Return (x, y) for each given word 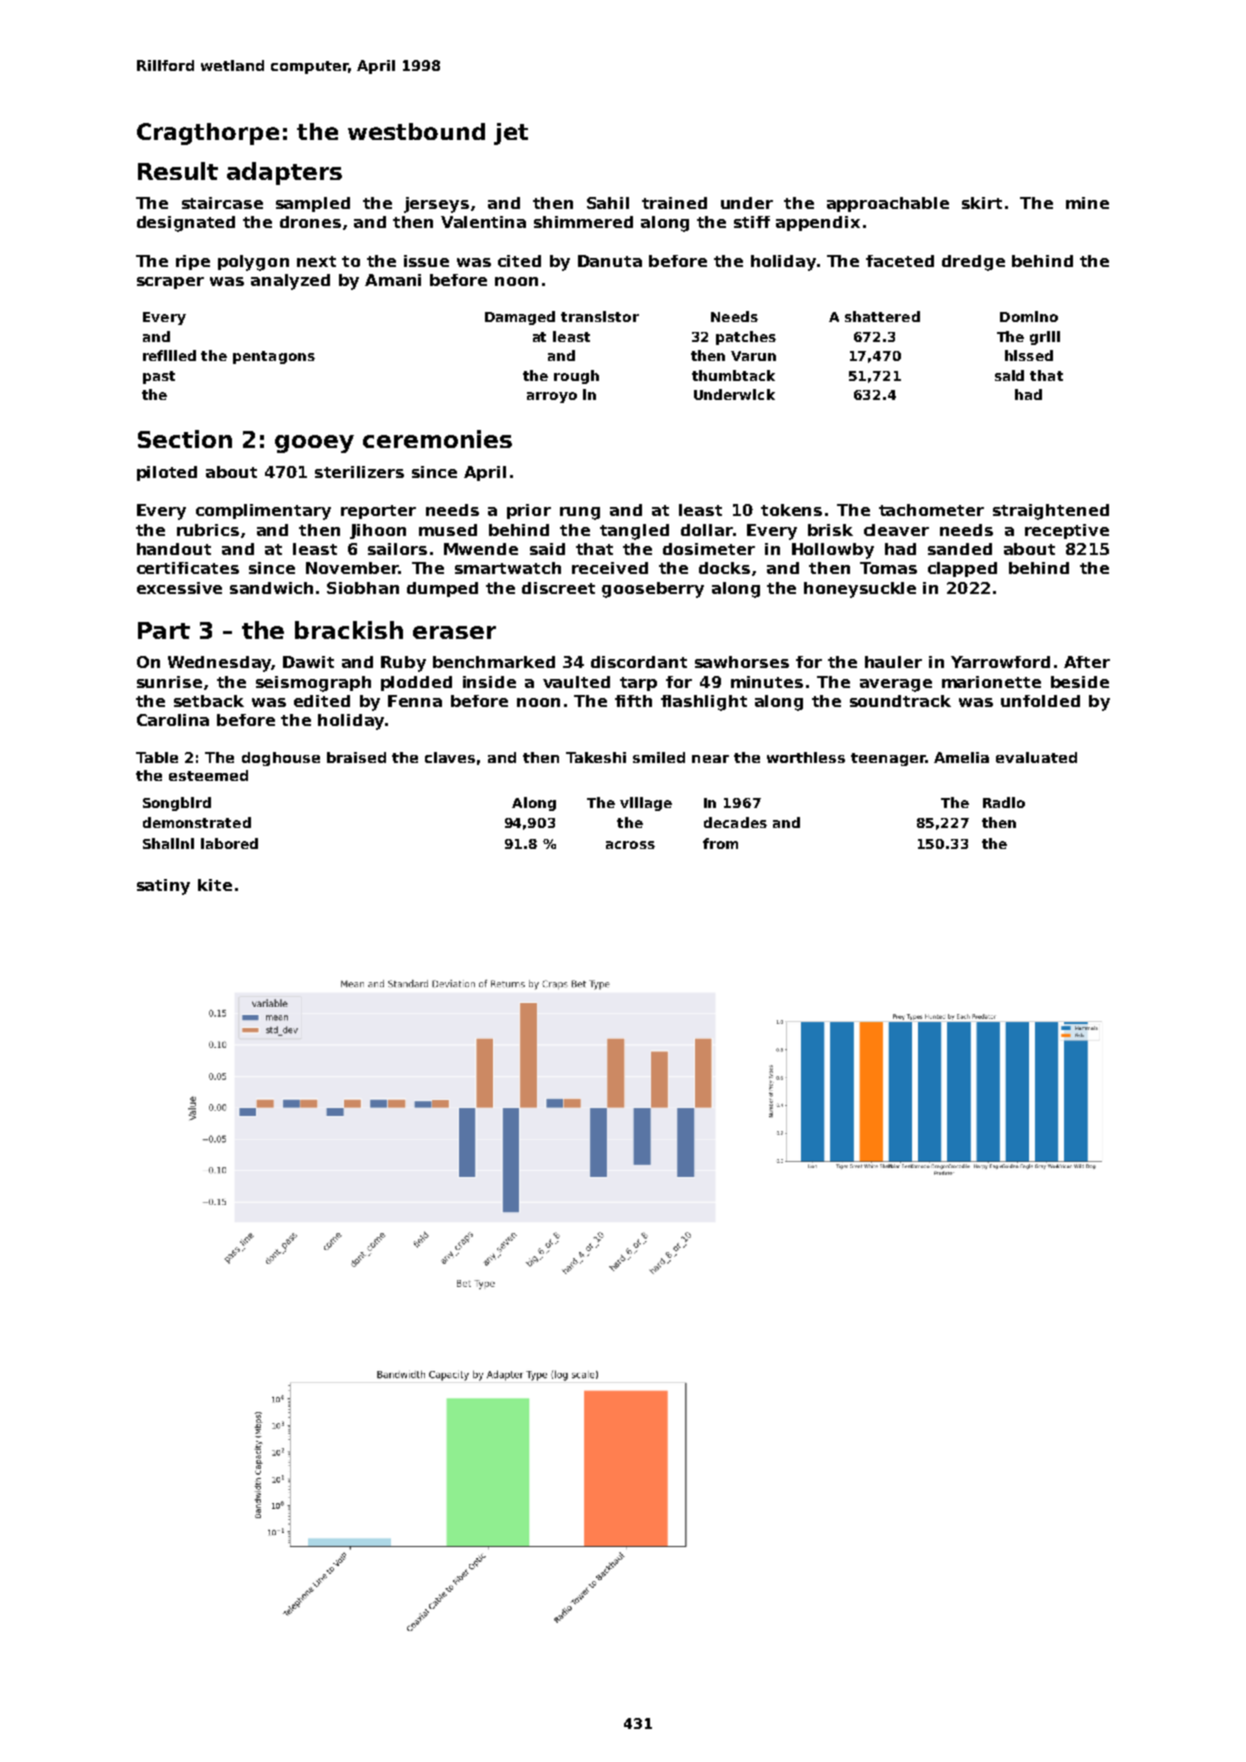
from (720, 843)
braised (356, 757)
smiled (659, 757)
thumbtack (733, 375)
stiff (752, 222)
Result (178, 171)
